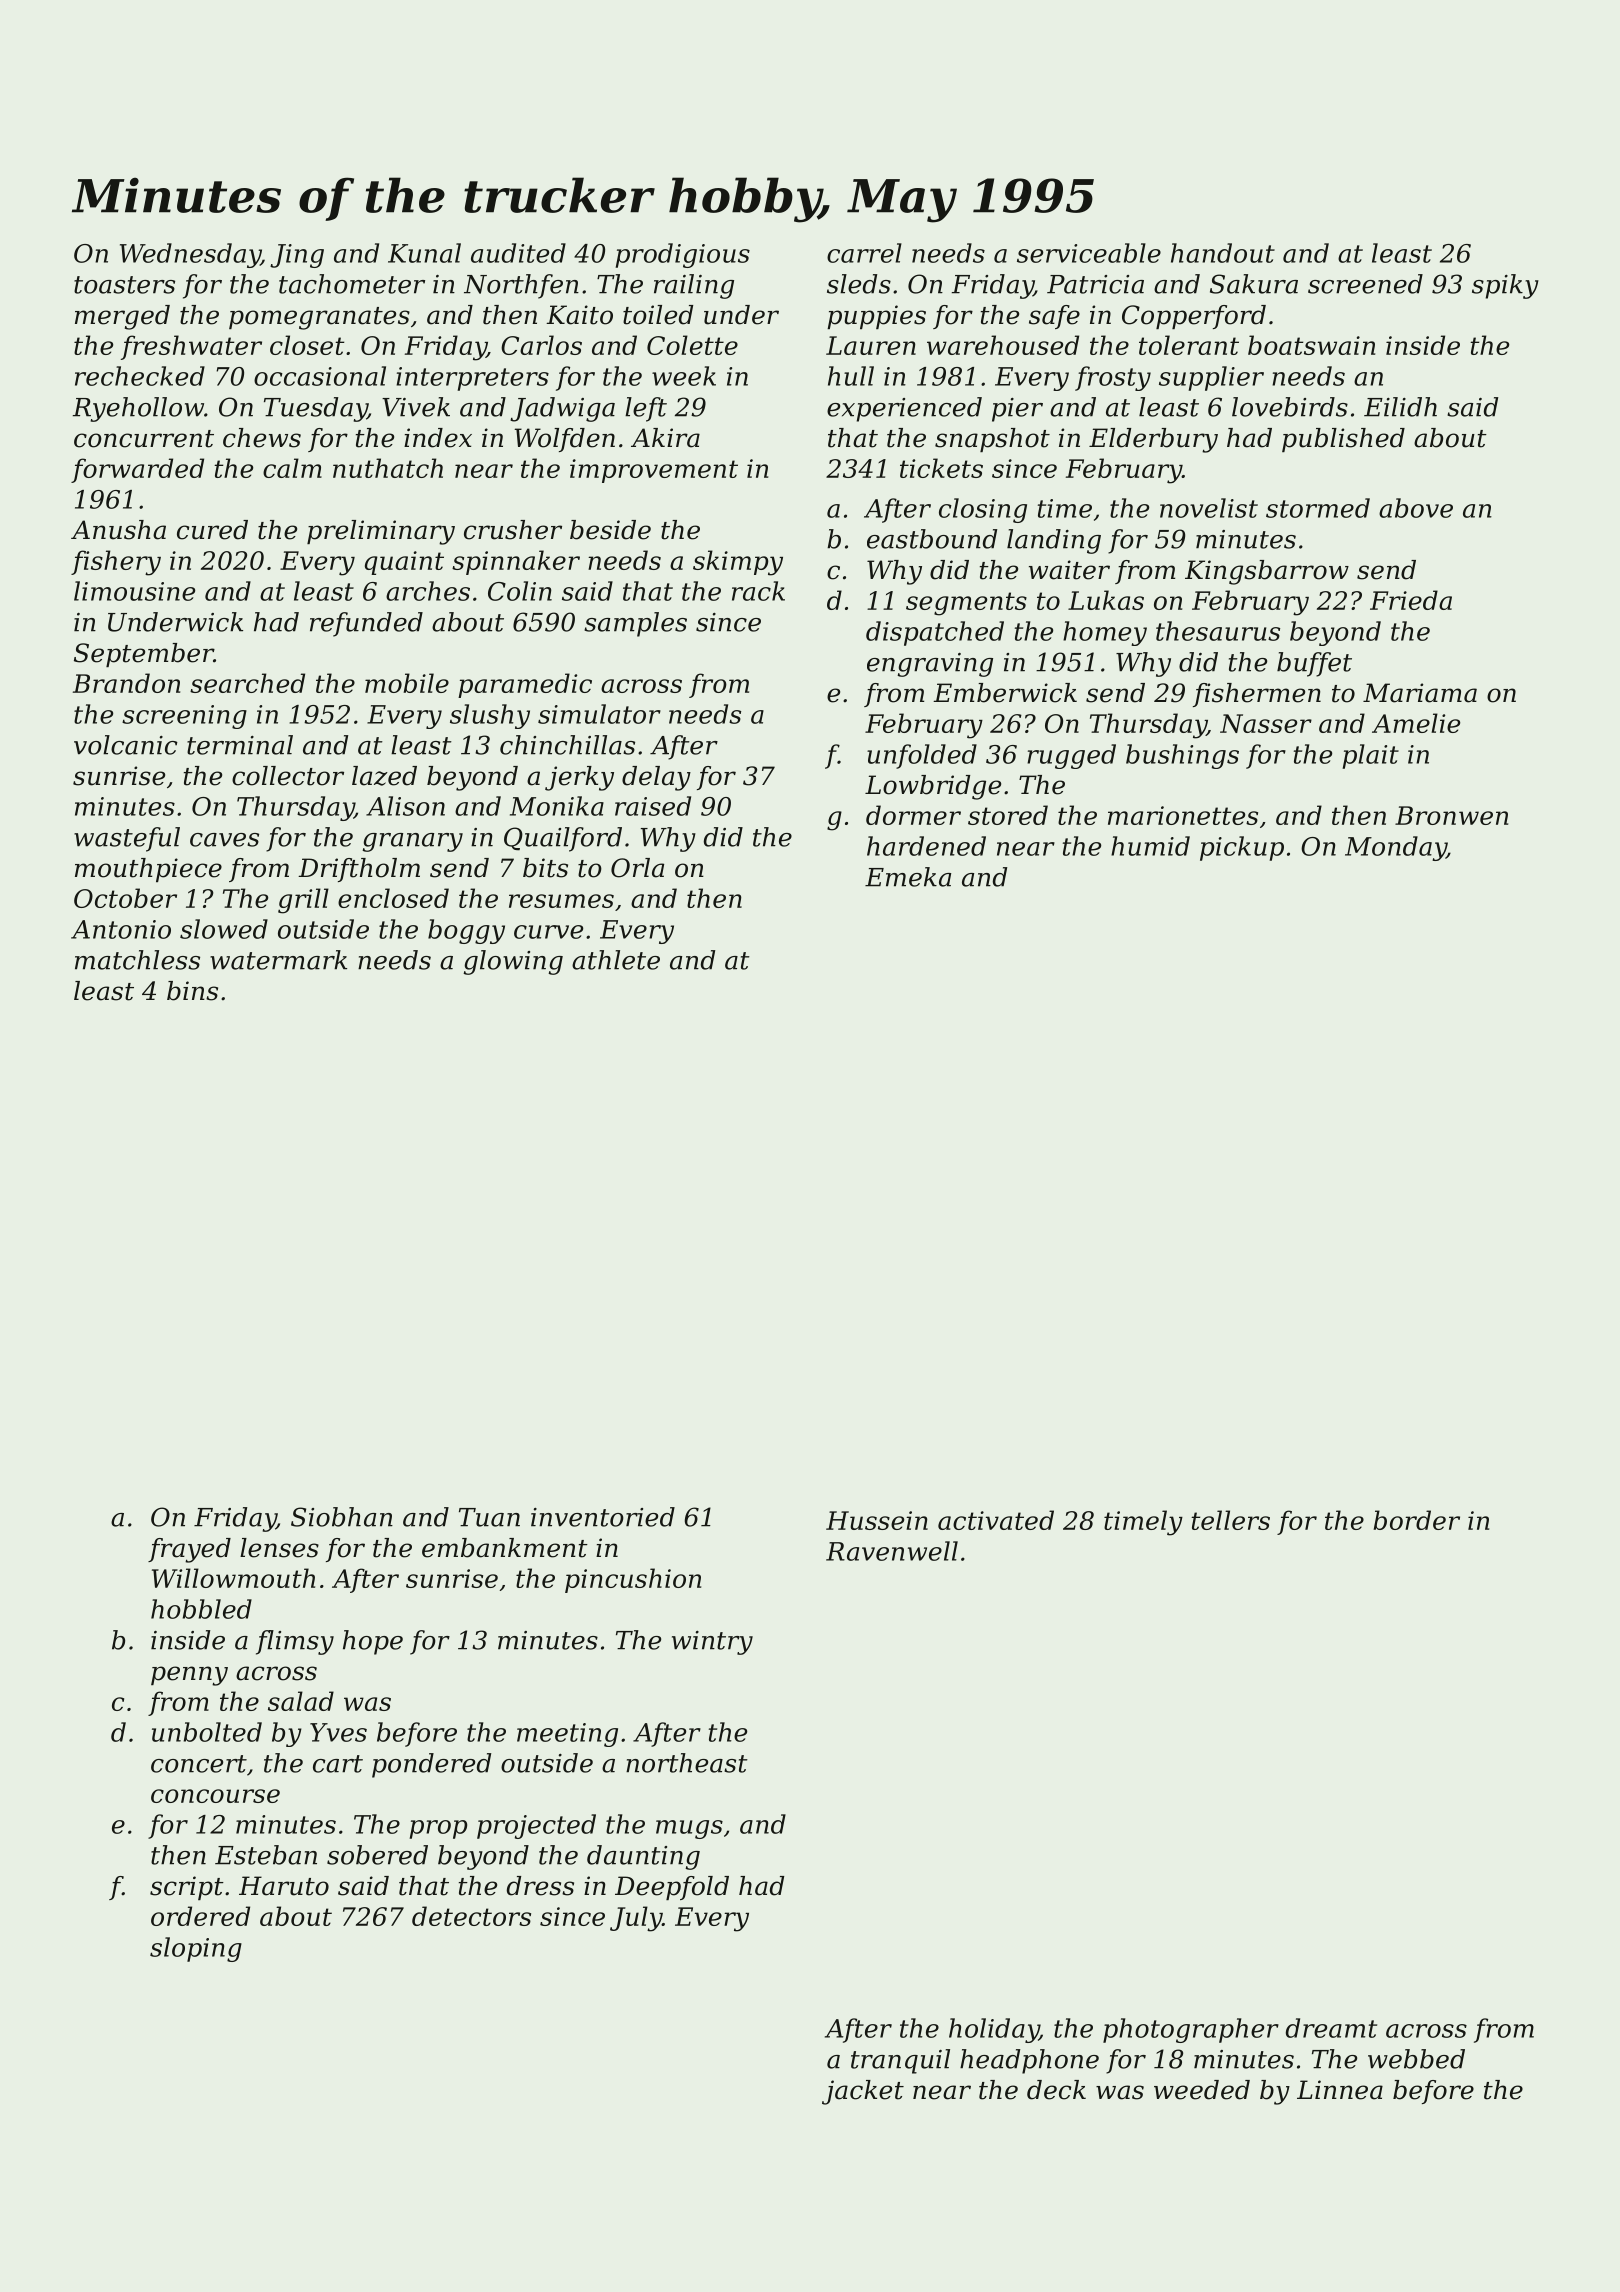 The width and height of the document is (1620, 2292). I want to click on Siobhan, so click(342, 1517).
